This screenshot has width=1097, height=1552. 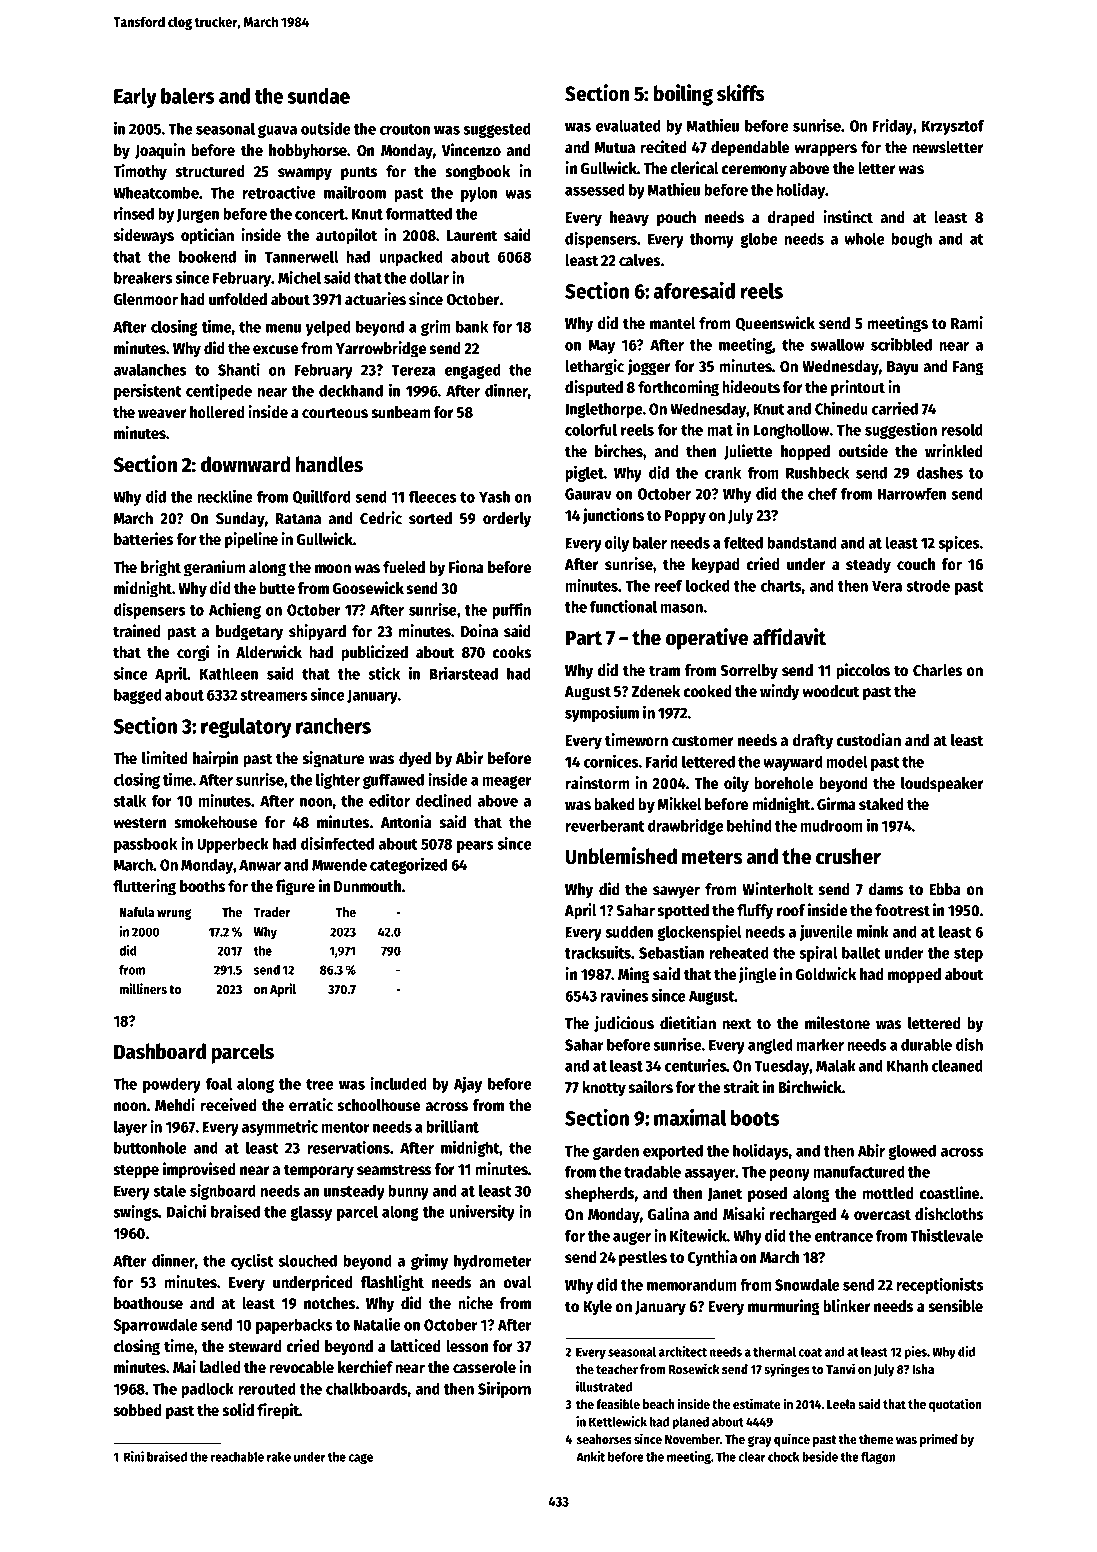 What do you see at coordinates (912, 493) in the screenshot?
I see `Harrowfen` at bounding box center [912, 493].
